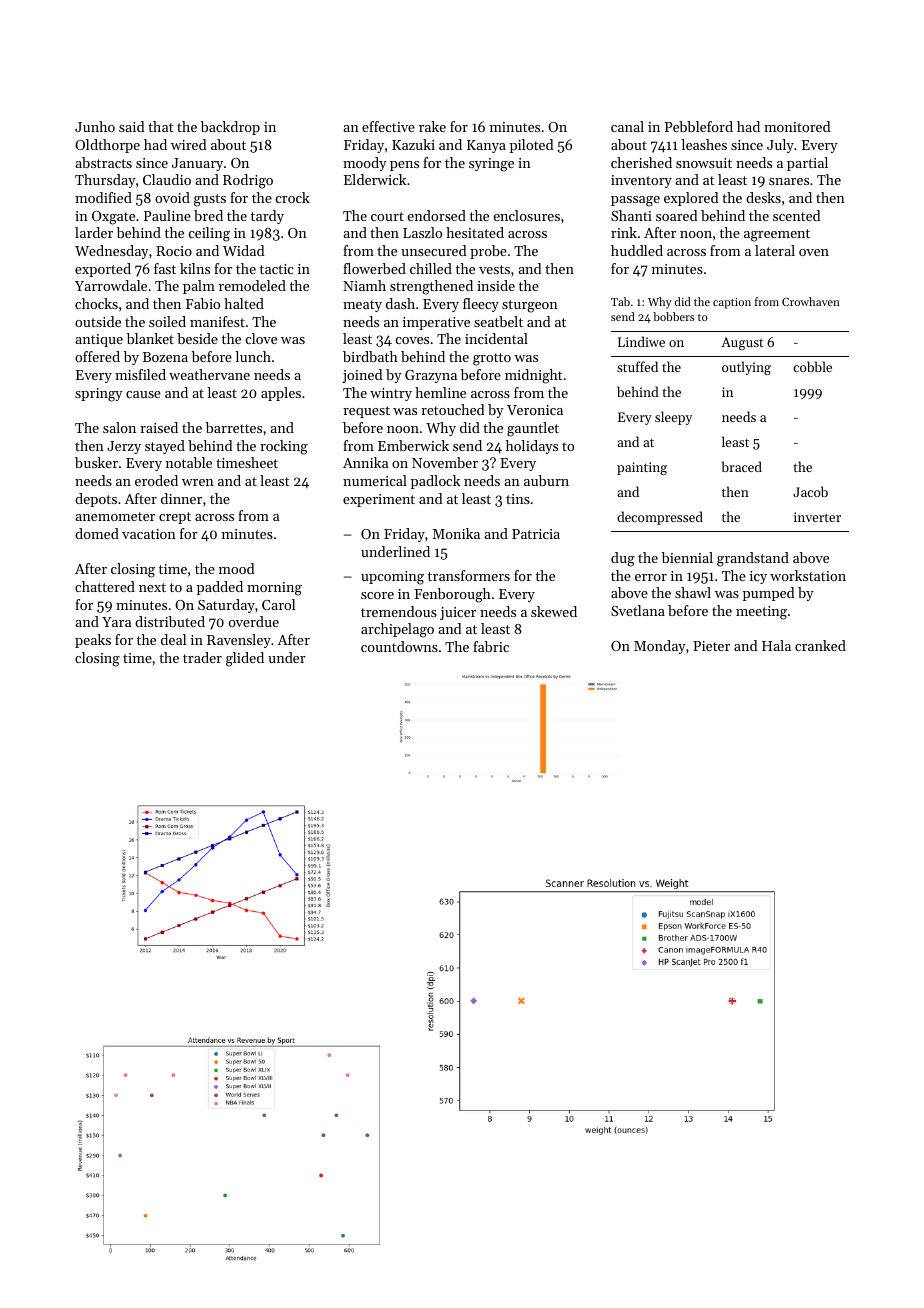 The width and height of the image is (924, 1308). I want to click on wired, so click(189, 144).
